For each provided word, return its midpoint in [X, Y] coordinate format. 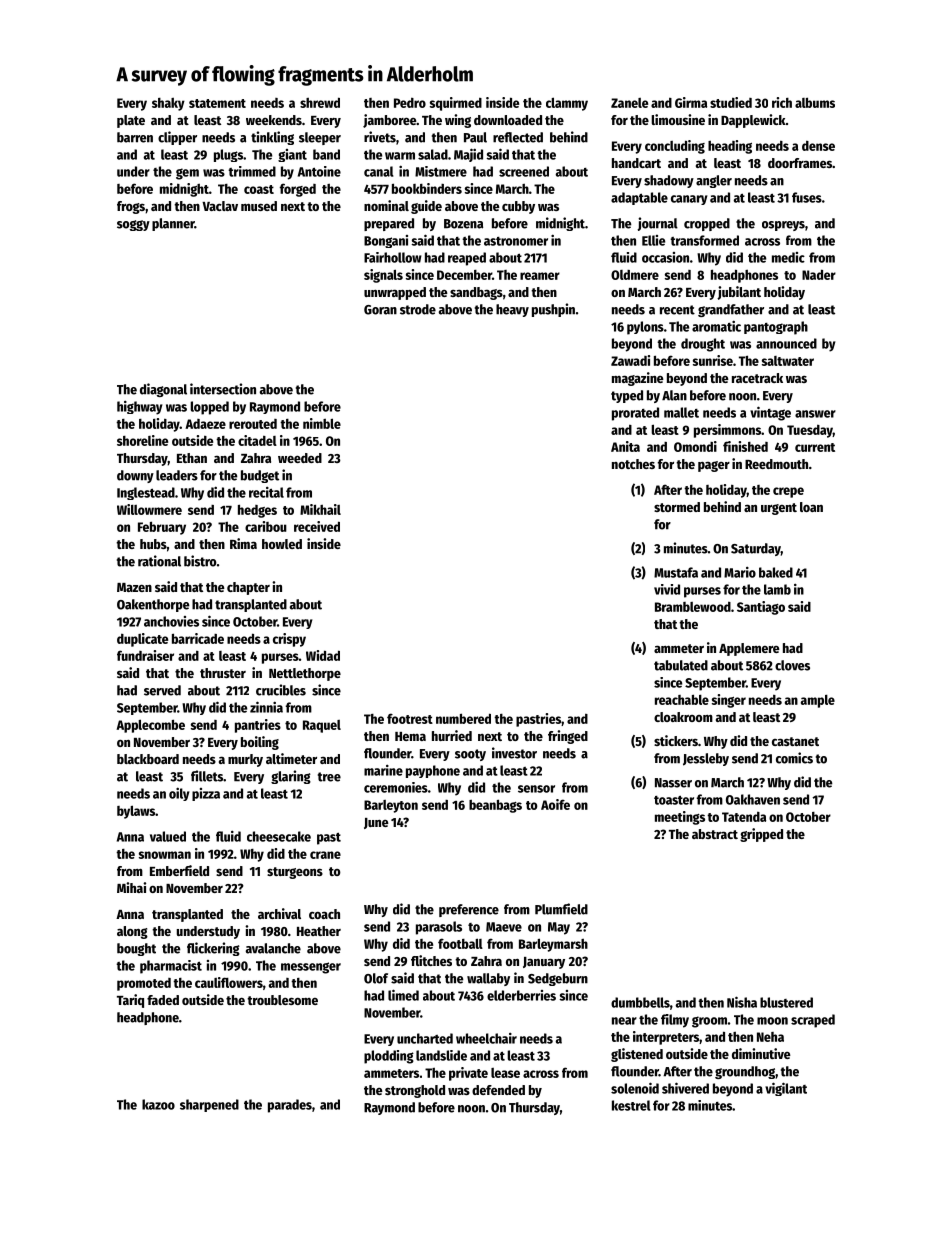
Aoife [555, 804]
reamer [540, 276]
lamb [777, 589]
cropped [707, 224]
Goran [380, 310]
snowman [165, 855]
